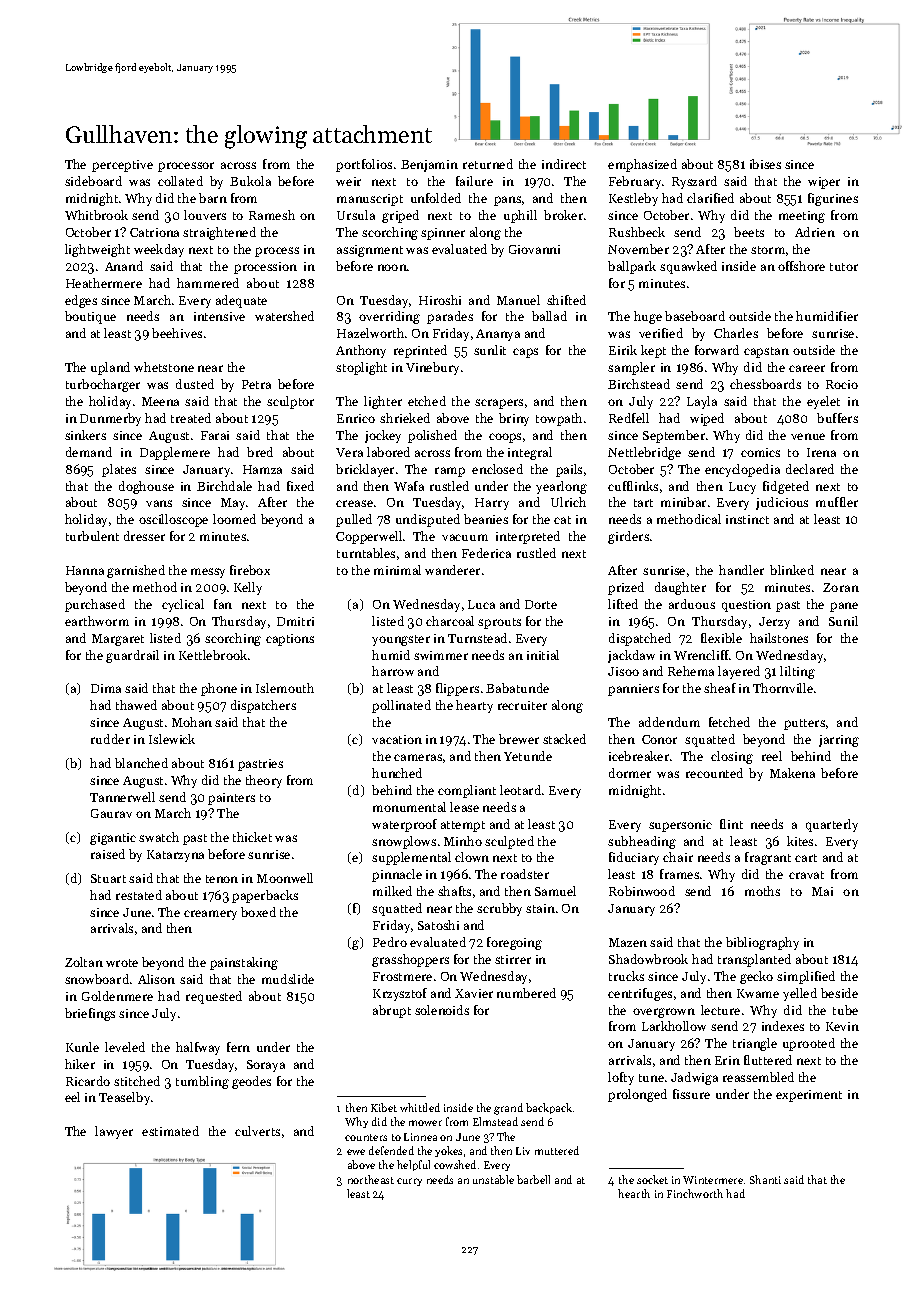 Image resolution: width=924 pixels, height=1308 pixels. What do you see at coordinates (760, 452) in the image?
I see `comics` at bounding box center [760, 452].
